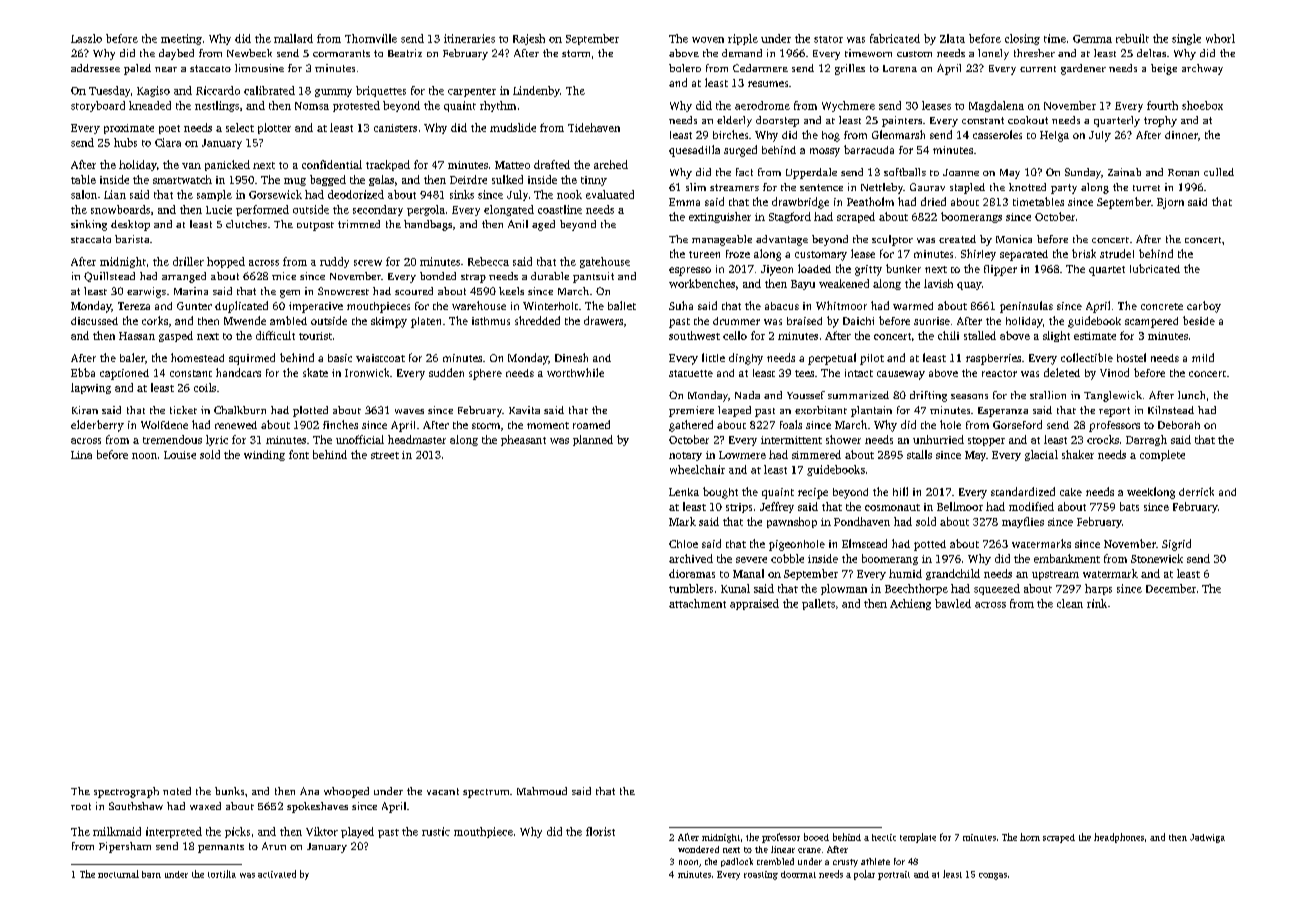 The image size is (1308, 924). Describe the element at coordinates (498, 106) in the document. I see `rhythm` at that location.
